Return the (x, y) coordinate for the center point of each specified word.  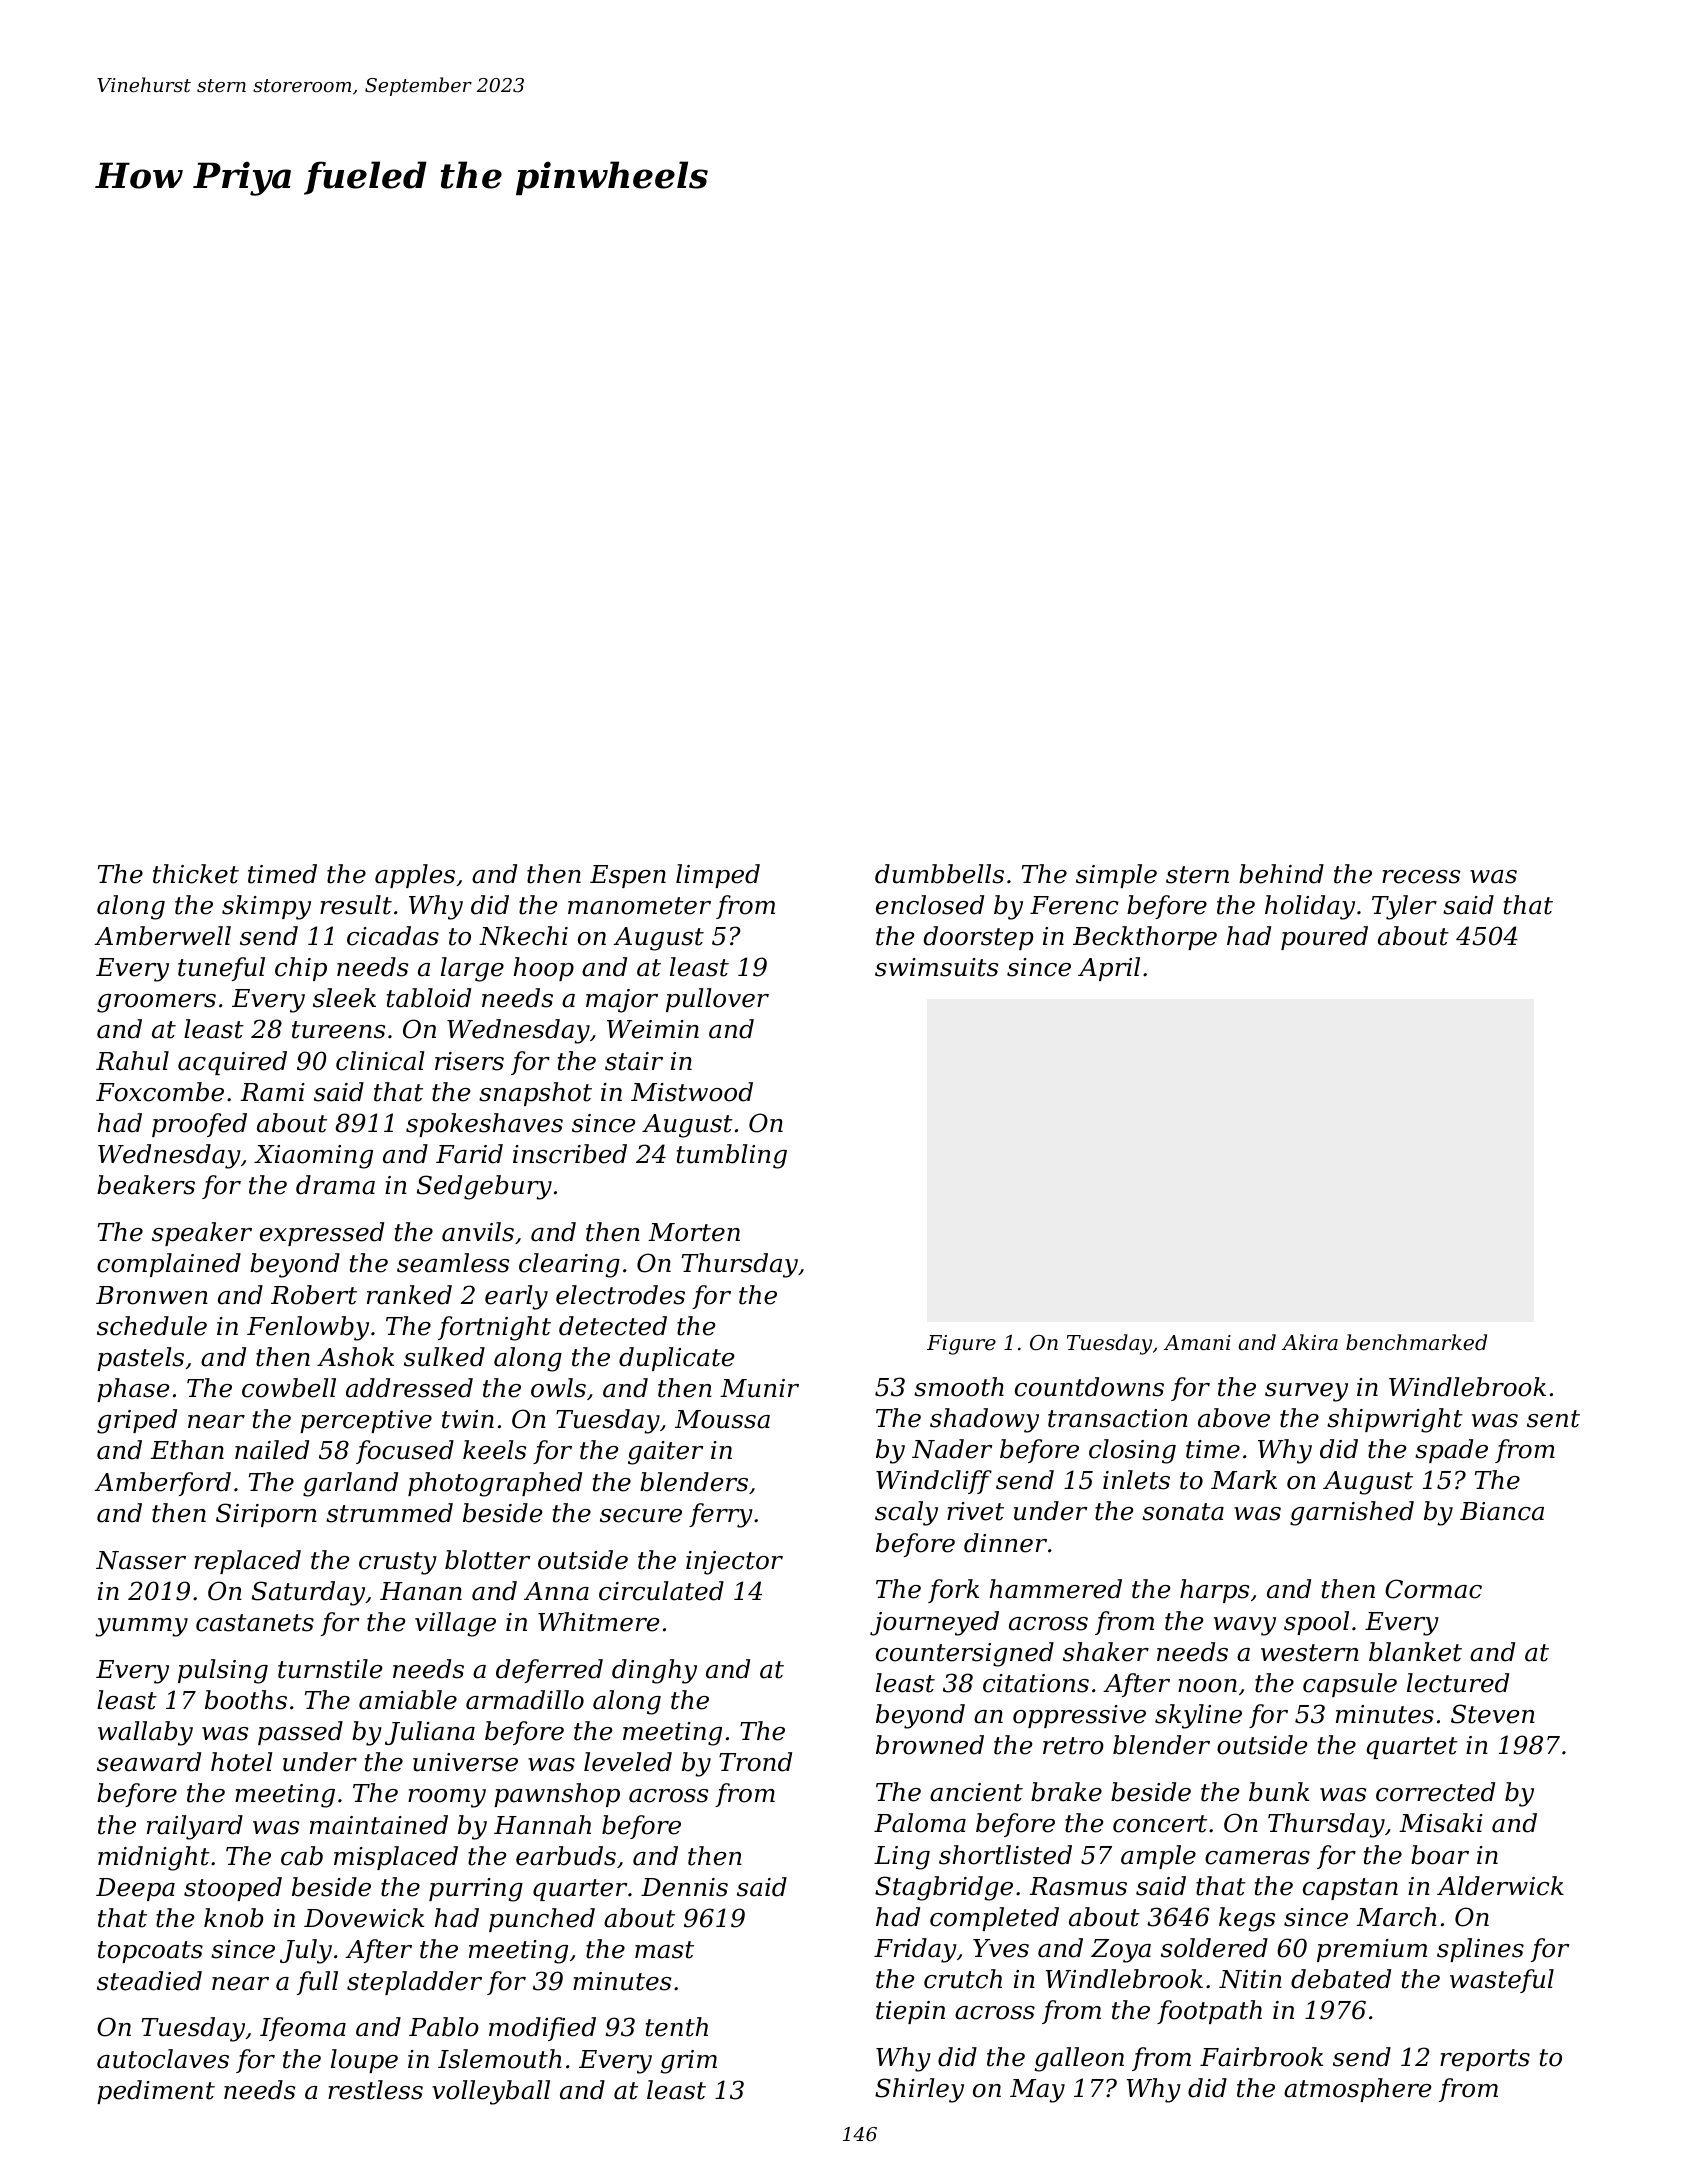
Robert (314, 1295)
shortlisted (1005, 1855)
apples (415, 876)
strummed (389, 1513)
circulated (661, 1591)
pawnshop (557, 1795)
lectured (1458, 1683)
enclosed (930, 905)
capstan (1350, 1889)
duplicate (676, 1359)
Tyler (1404, 907)
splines (1480, 1950)
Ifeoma (303, 2029)
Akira (1310, 1342)
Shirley (919, 2090)
